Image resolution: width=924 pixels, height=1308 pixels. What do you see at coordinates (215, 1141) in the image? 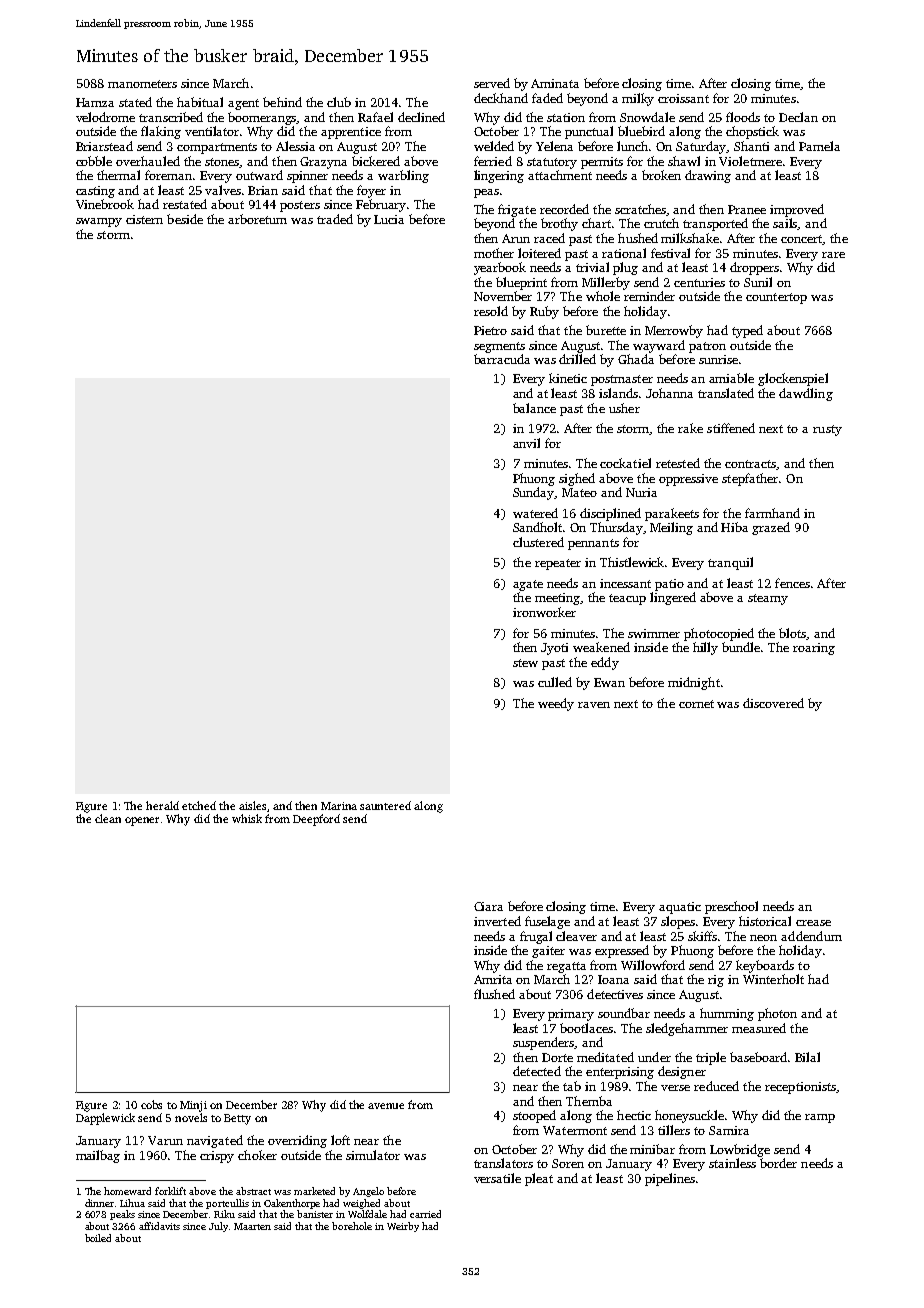
I see `navigated` at bounding box center [215, 1141].
